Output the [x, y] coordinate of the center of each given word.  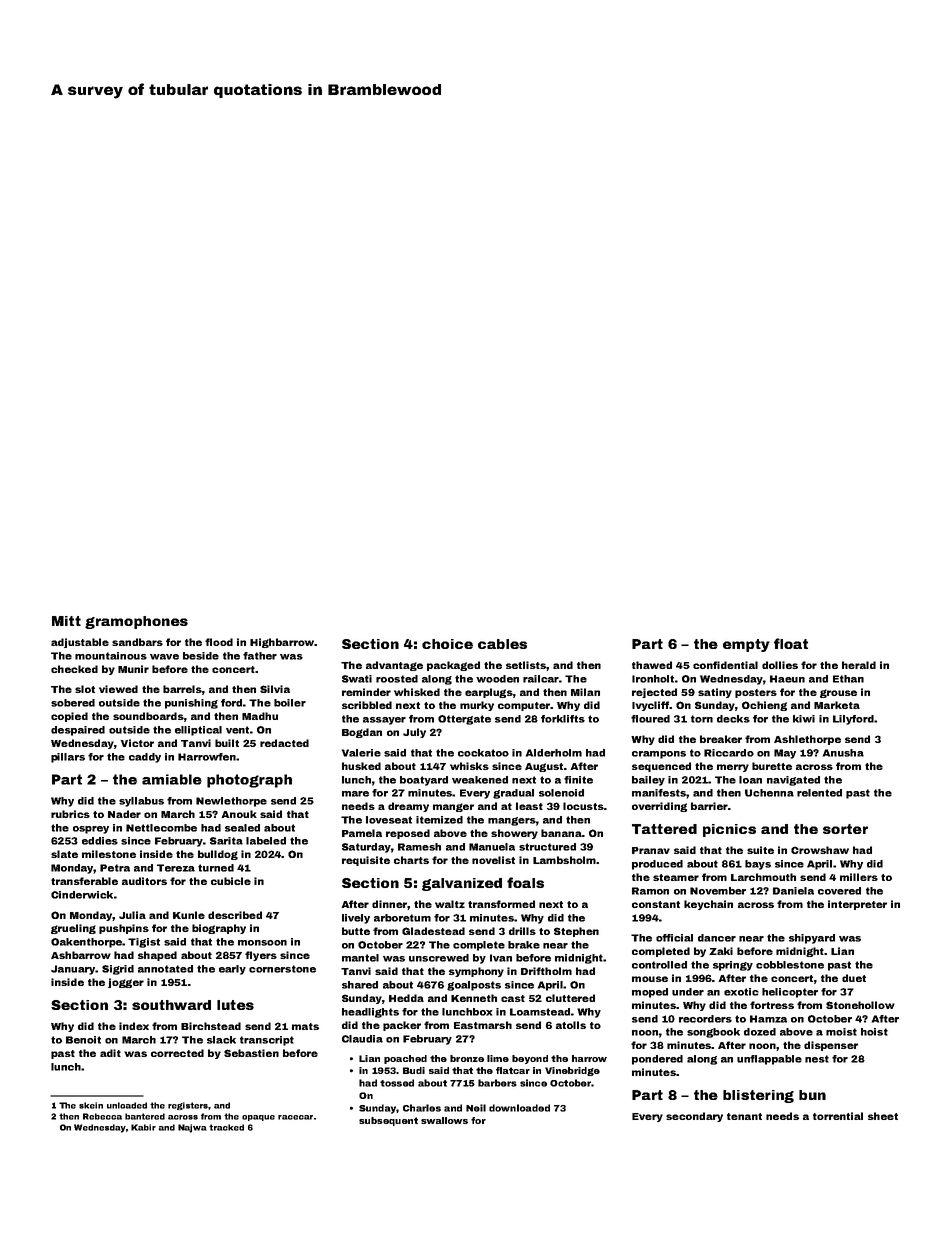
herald [859, 665]
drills [522, 931]
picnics [729, 830]
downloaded [519, 1108]
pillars [68, 758]
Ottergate [464, 720]
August [544, 767]
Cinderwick [82, 895]
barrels [182, 689]
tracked [226, 1127]
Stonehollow [860, 1005]
